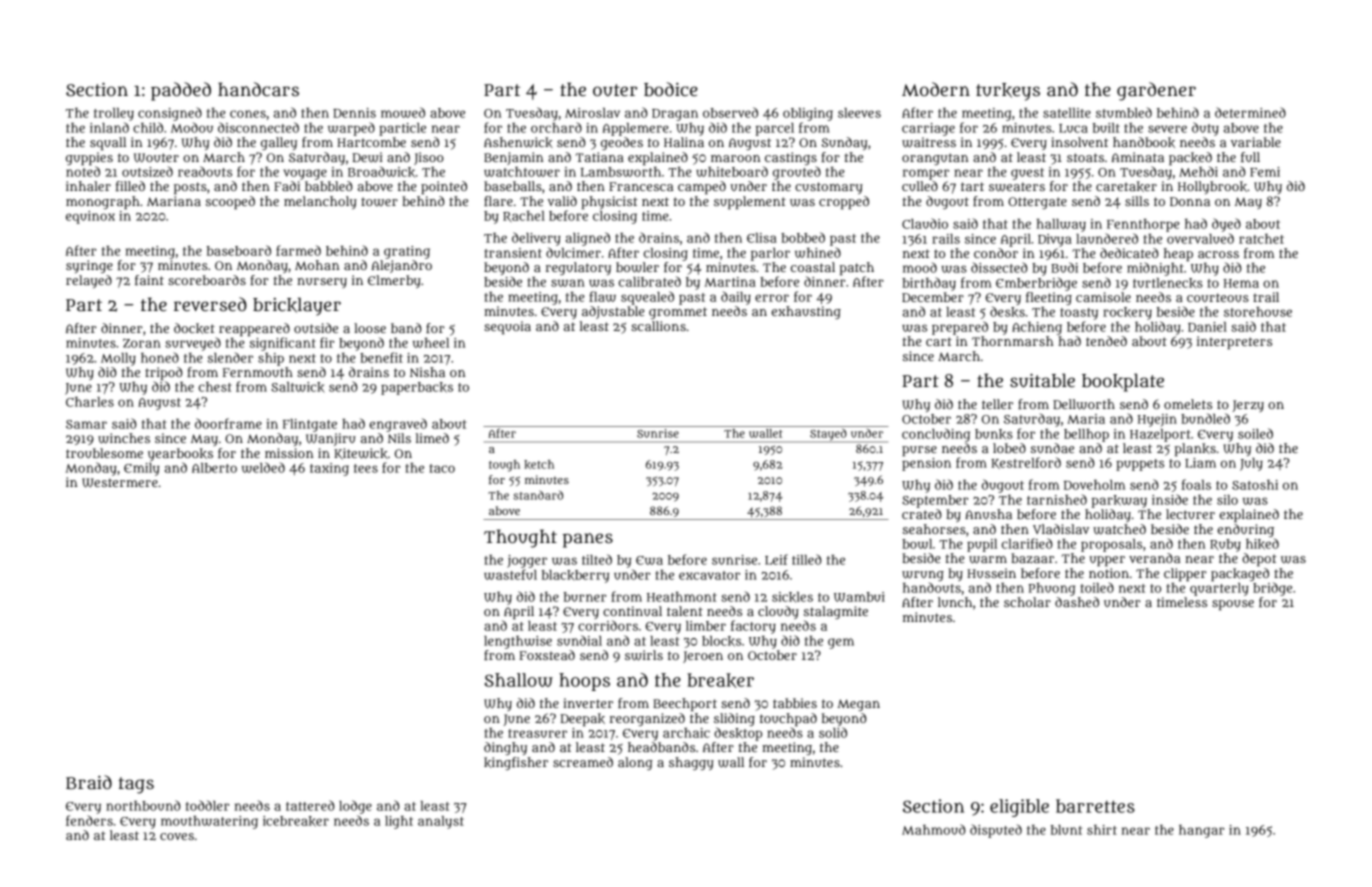  Describe the element at coordinates (399, 822) in the image. I see `light` at that location.
